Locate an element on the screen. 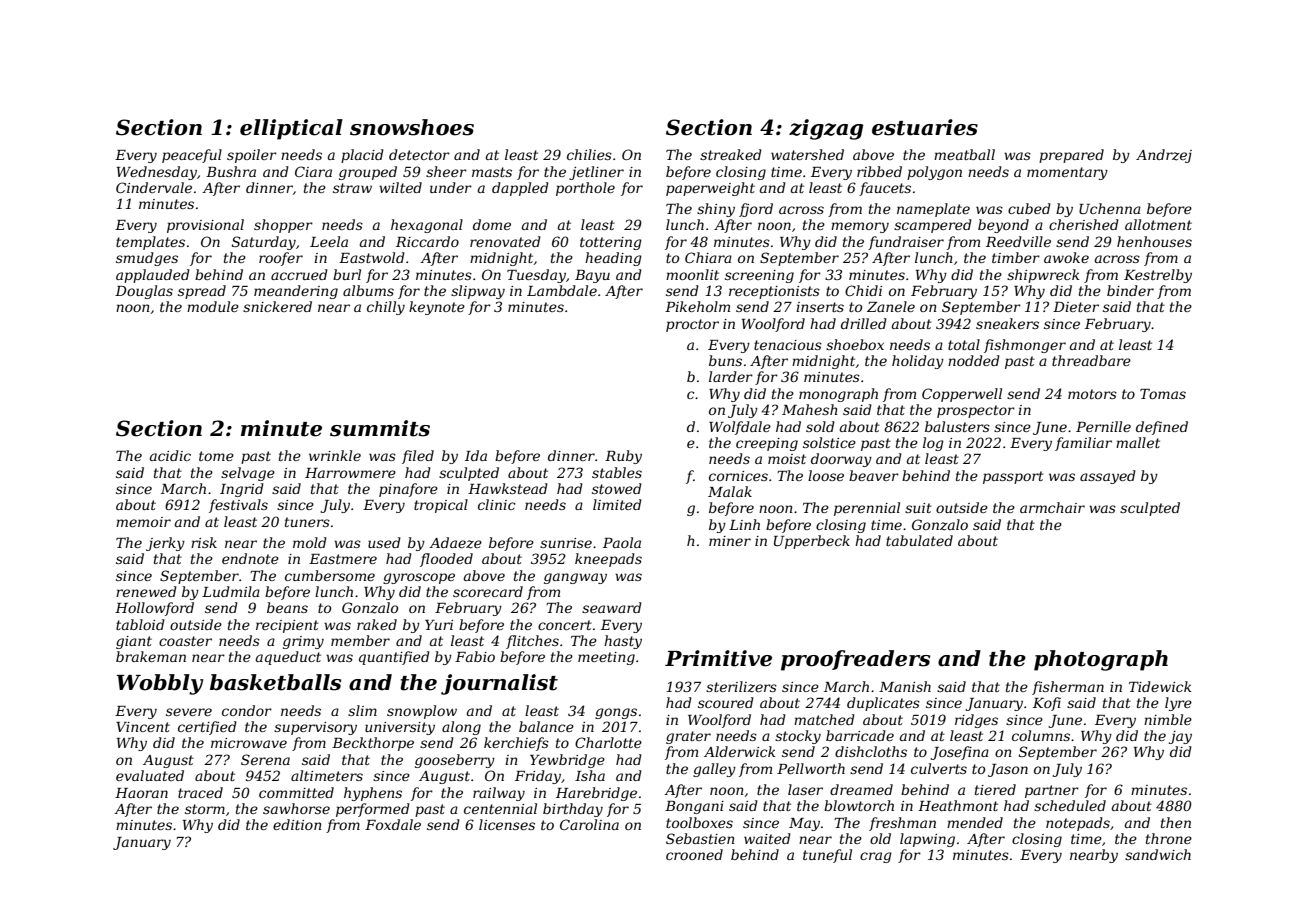 The height and width of the screenshot is (924, 1308). Wednesday is located at coordinates (157, 173).
